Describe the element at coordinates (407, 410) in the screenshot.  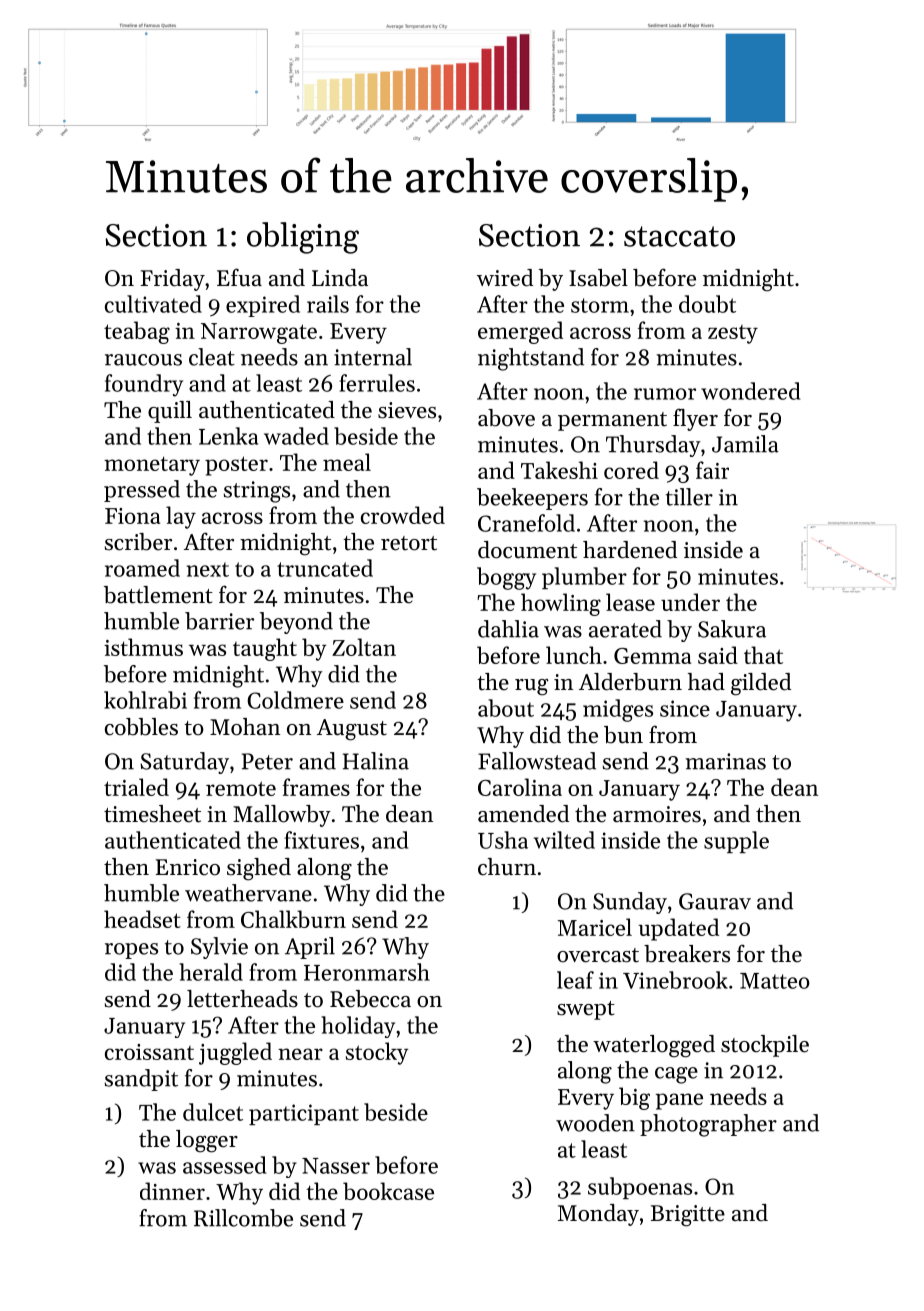
I see `sieves` at that location.
